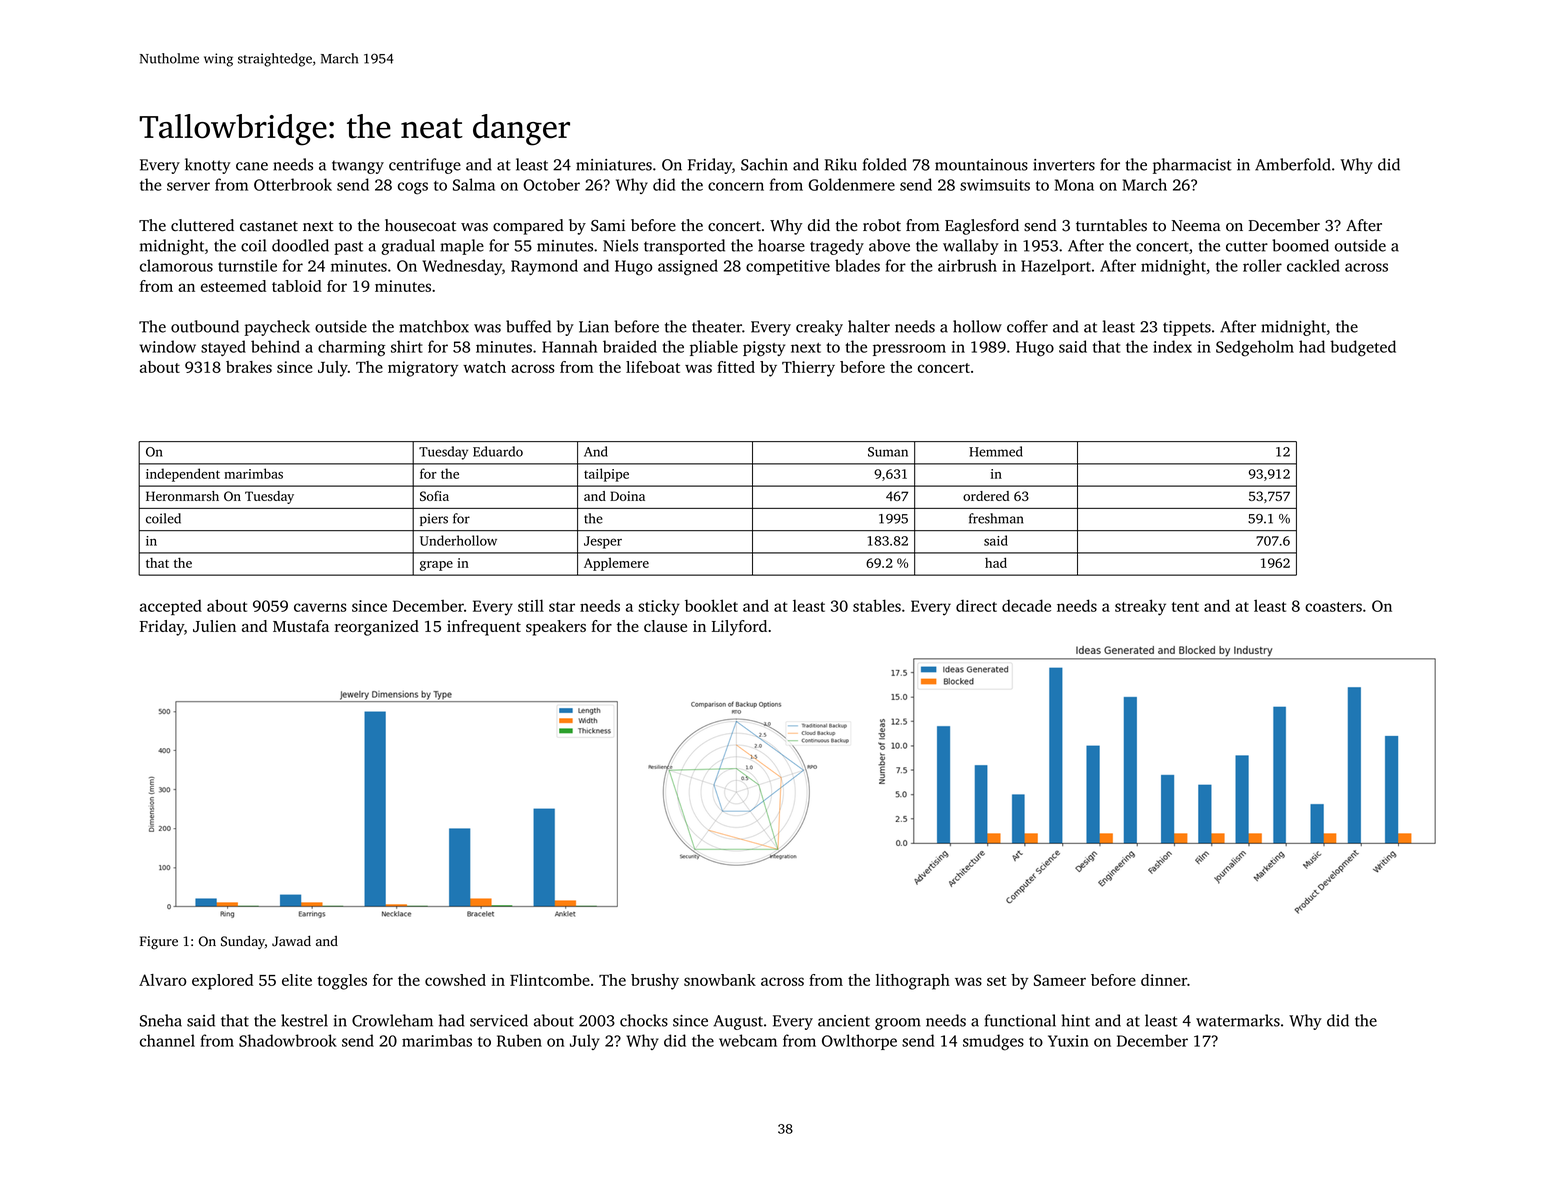 The width and height of the screenshot is (1555, 1202). I want to click on hoarse, so click(781, 245).
